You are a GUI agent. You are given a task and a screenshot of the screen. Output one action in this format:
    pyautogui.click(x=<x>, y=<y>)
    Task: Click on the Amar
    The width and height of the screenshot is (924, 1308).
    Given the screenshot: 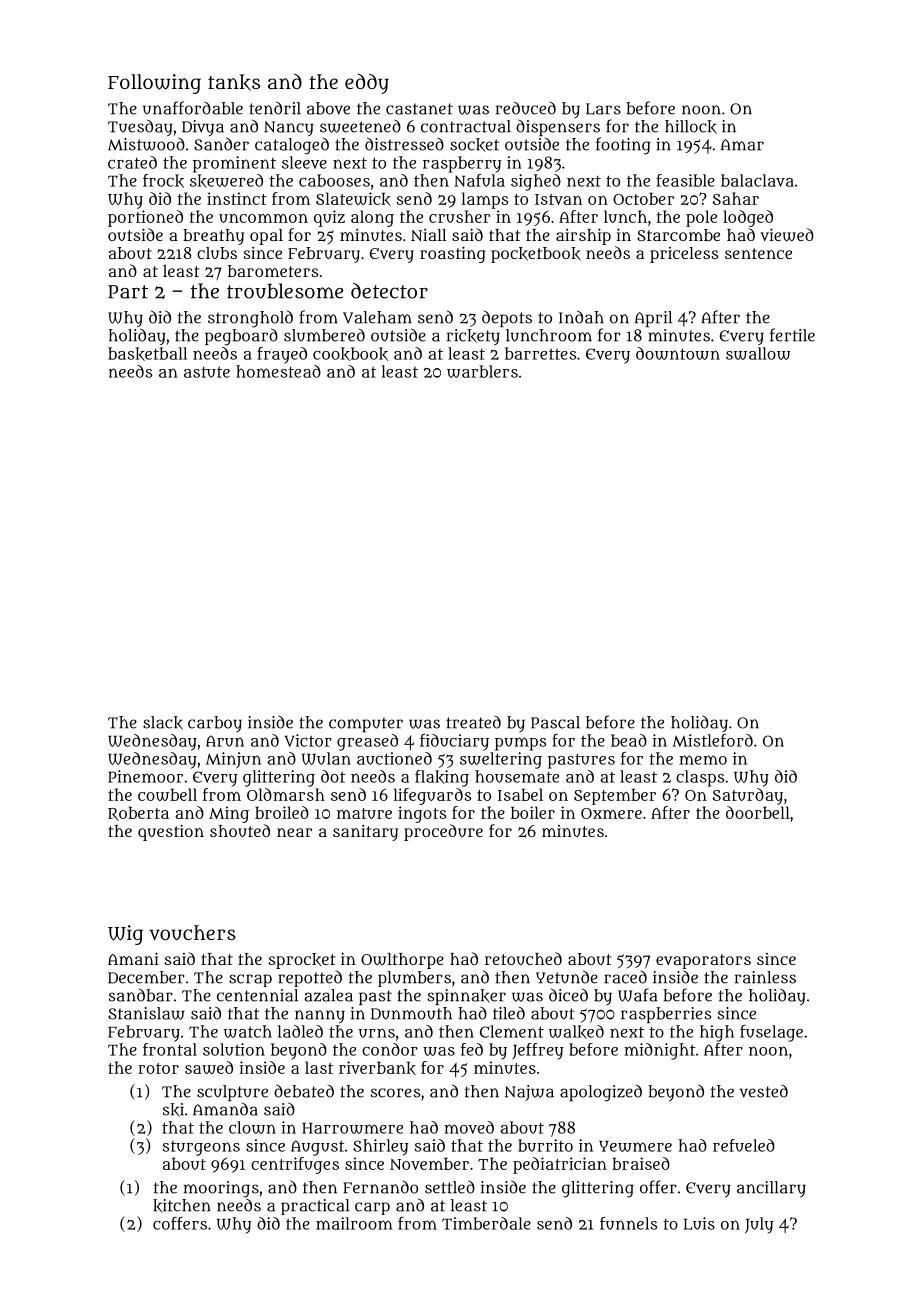 What is the action you would take?
    pyautogui.click(x=742, y=145)
